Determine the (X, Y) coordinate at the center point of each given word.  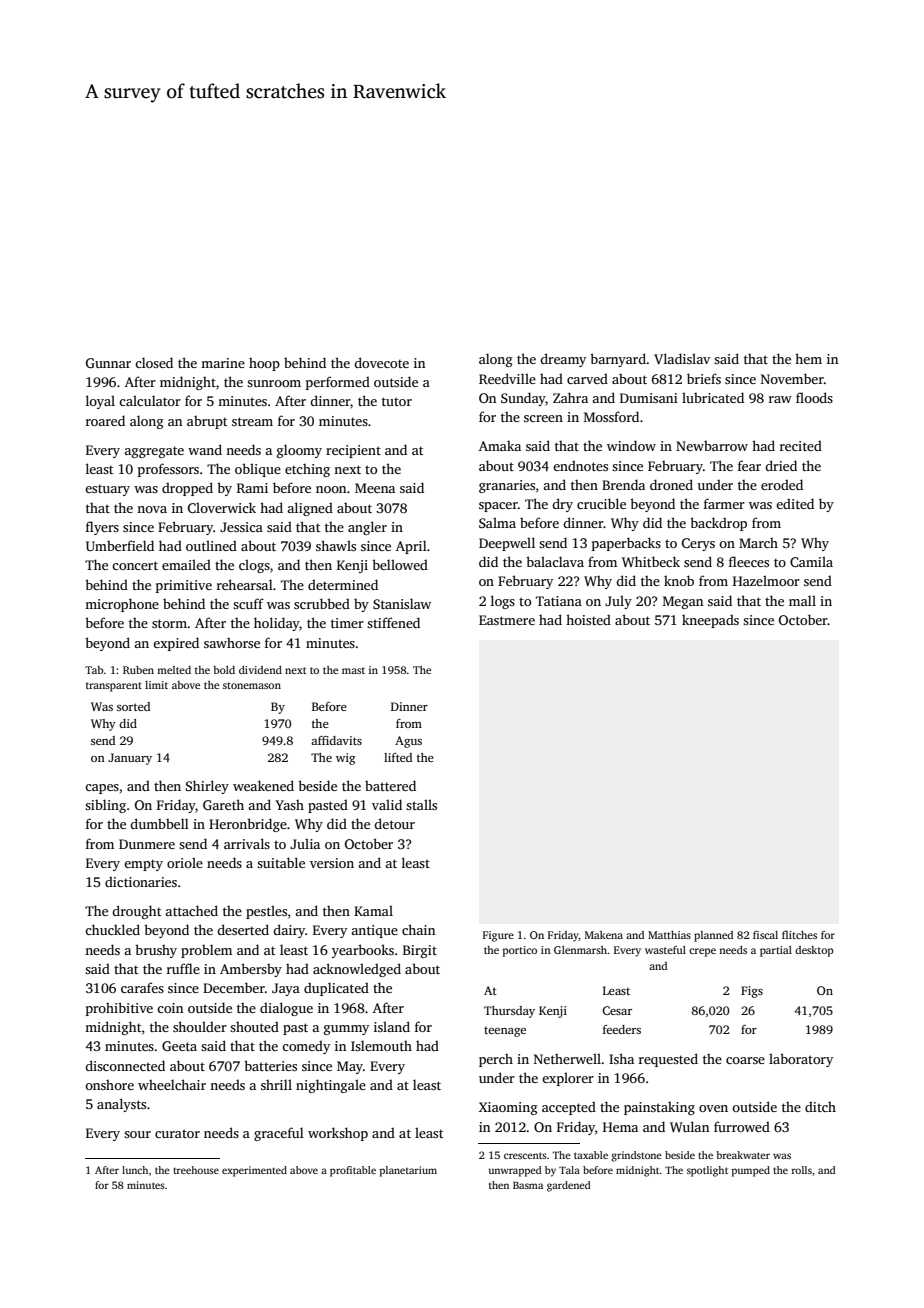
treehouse (196, 1170)
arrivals (247, 843)
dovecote (381, 362)
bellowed (400, 564)
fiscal (765, 935)
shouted (254, 1026)
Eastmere (507, 620)
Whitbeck (651, 561)
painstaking (659, 1108)
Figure (498, 936)
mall (802, 600)
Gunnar (108, 363)
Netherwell (567, 1058)
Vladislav (682, 358)
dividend (260, 670)
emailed (186, 564)
